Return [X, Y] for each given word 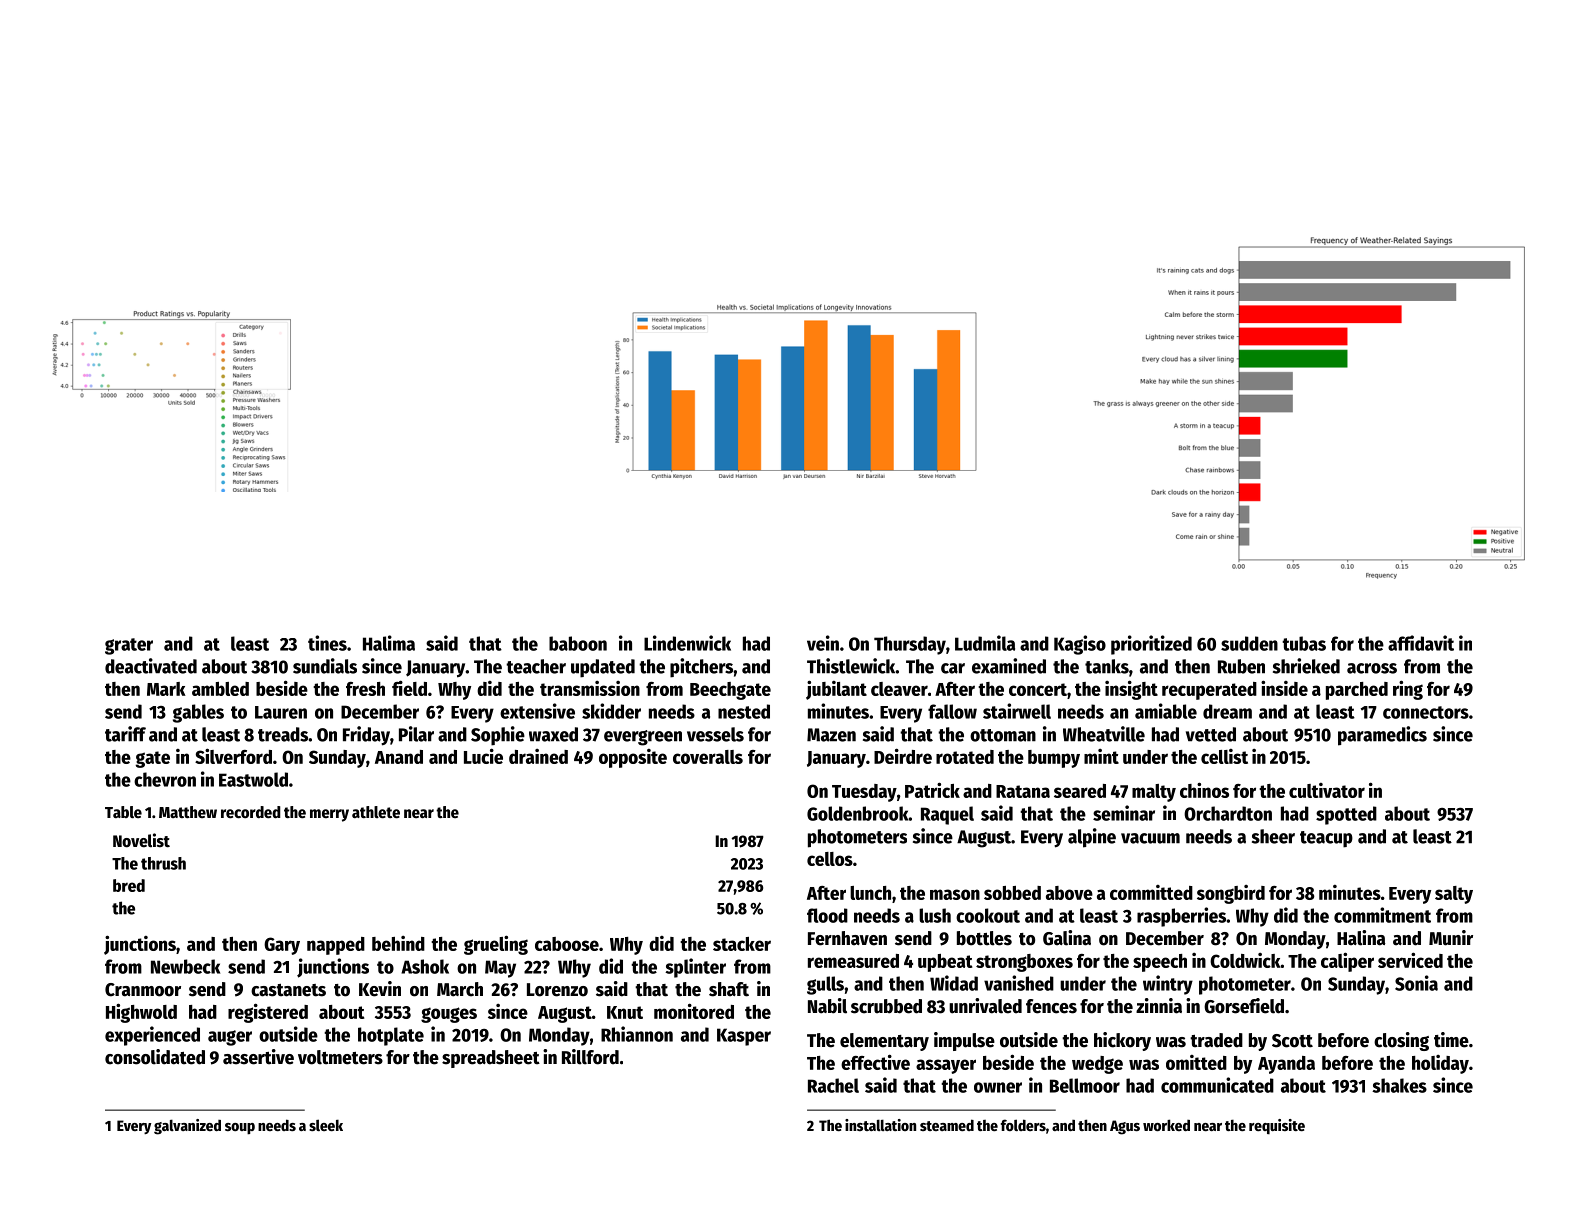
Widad [954, 983]
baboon [578, 643]
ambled [220, 689]
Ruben [1241, 666]
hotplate [391, 1036]
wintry [1168, 985]
